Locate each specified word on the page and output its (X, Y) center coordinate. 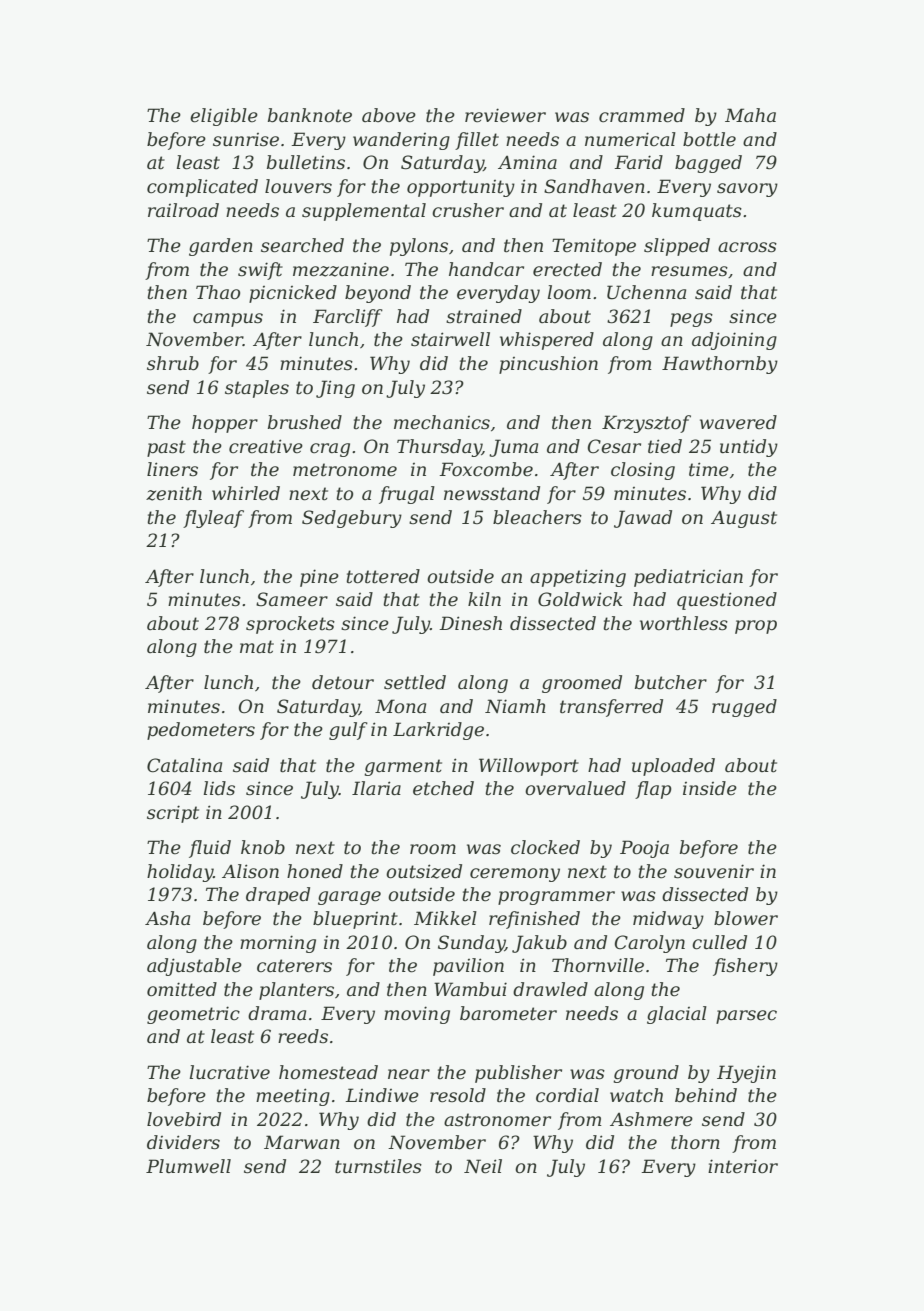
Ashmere (651, 1119)
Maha (750, 115)
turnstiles (378, 1166)
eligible (224, 117)
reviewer (505, 115)
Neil (483, 1166)
